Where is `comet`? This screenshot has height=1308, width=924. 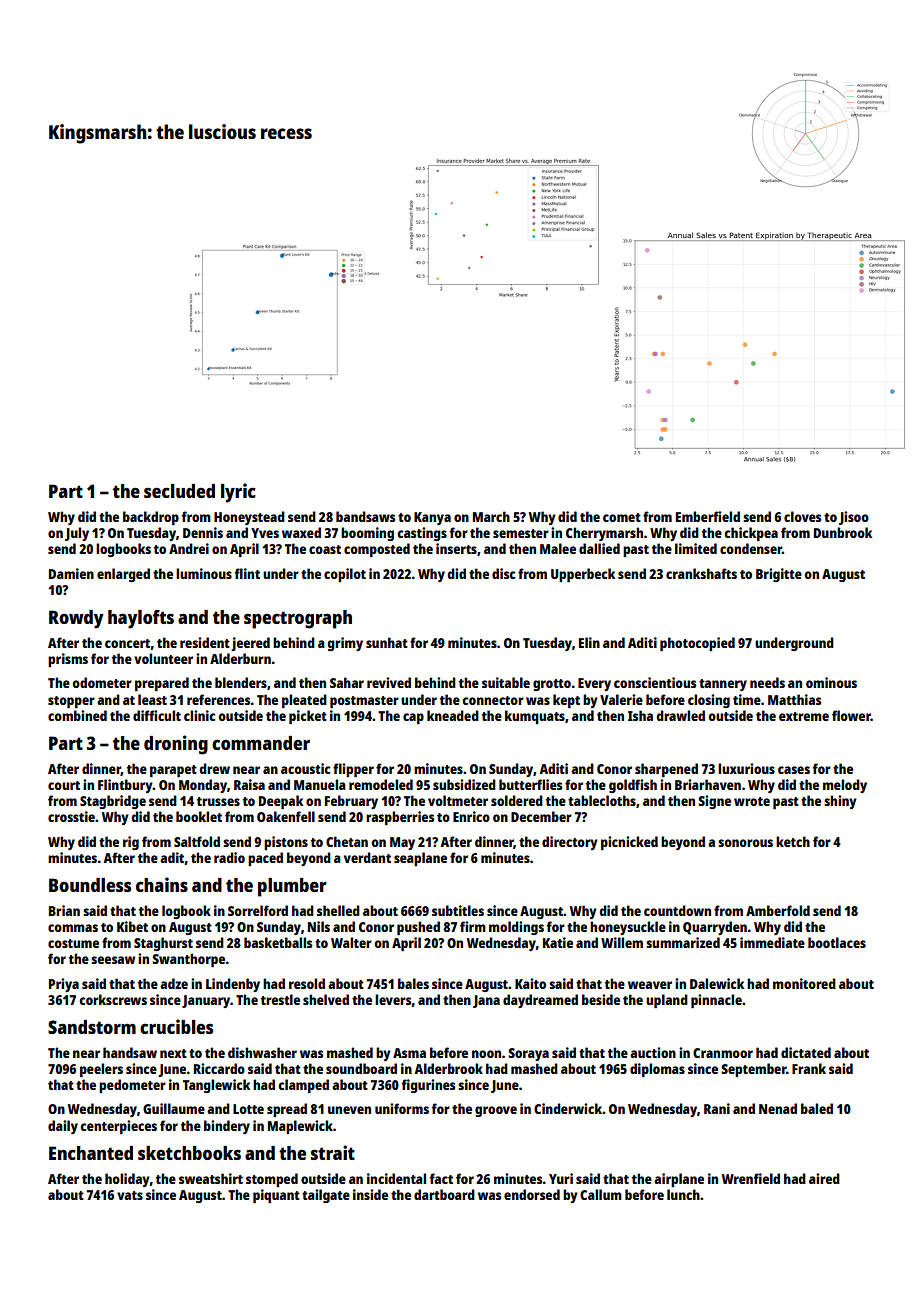 comet is located at coordinates (622, 517).
